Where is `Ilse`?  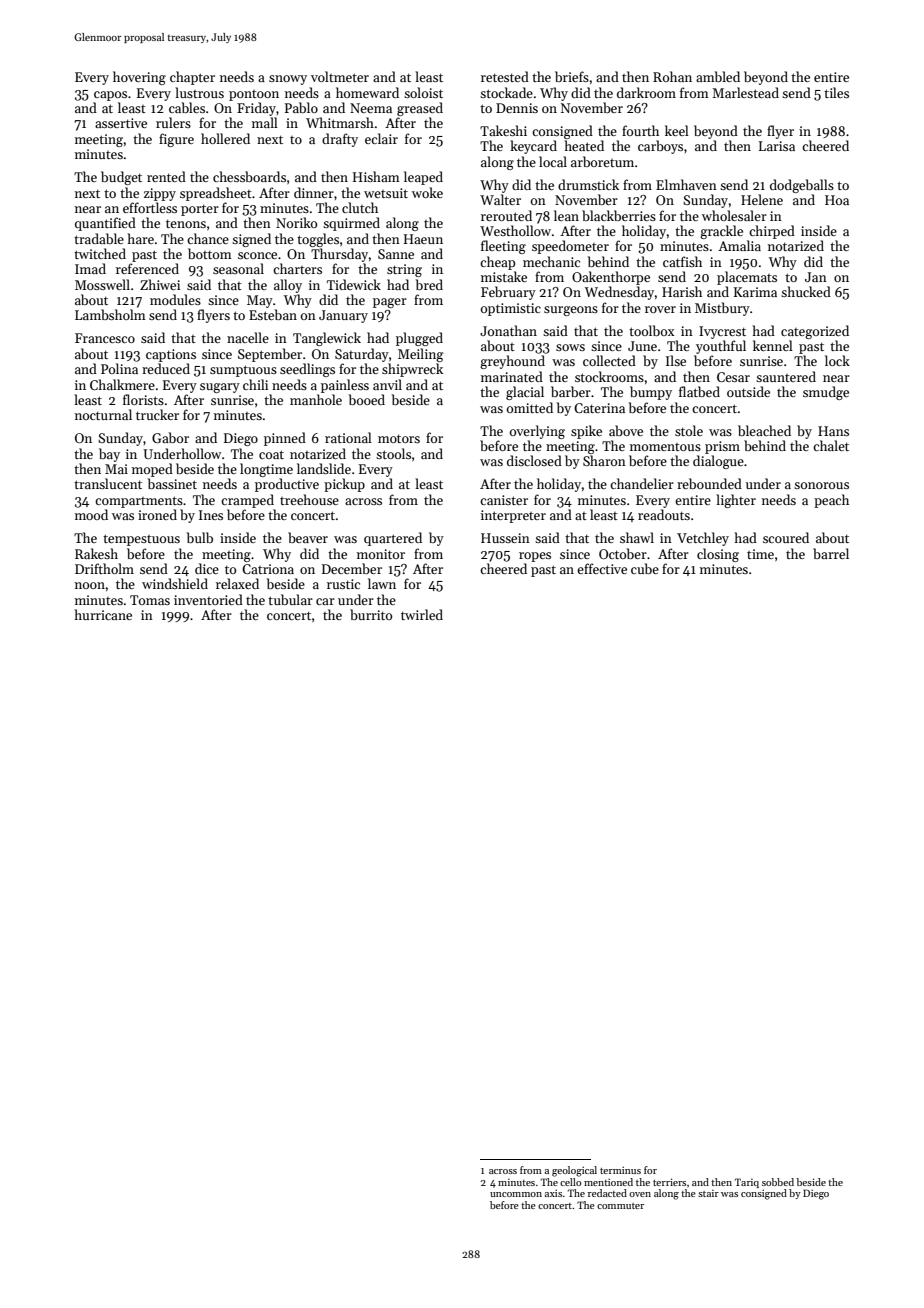
Ilse is located at coordinates (676, 360).
